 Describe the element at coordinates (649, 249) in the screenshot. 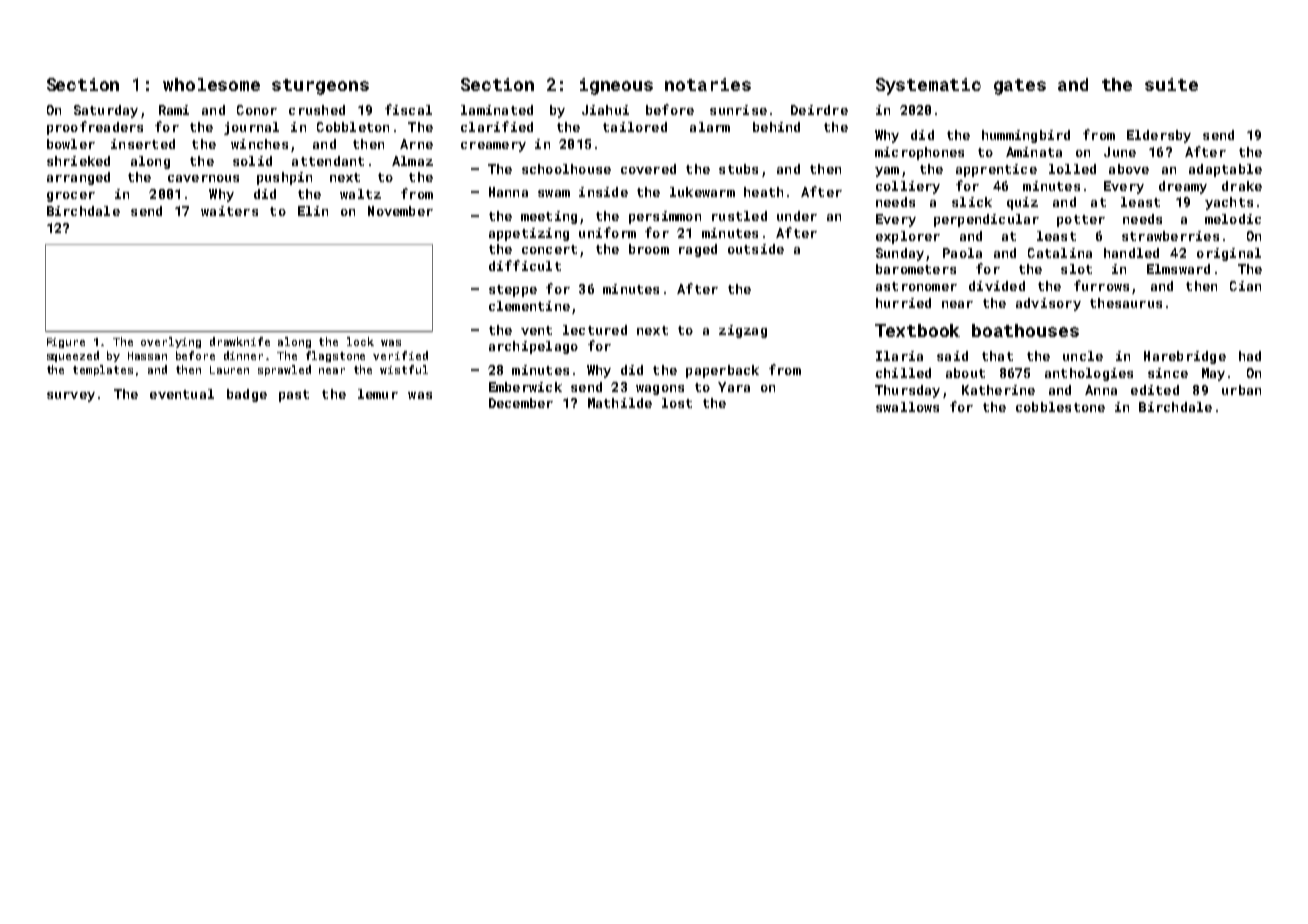

I see `broom` at that location.
